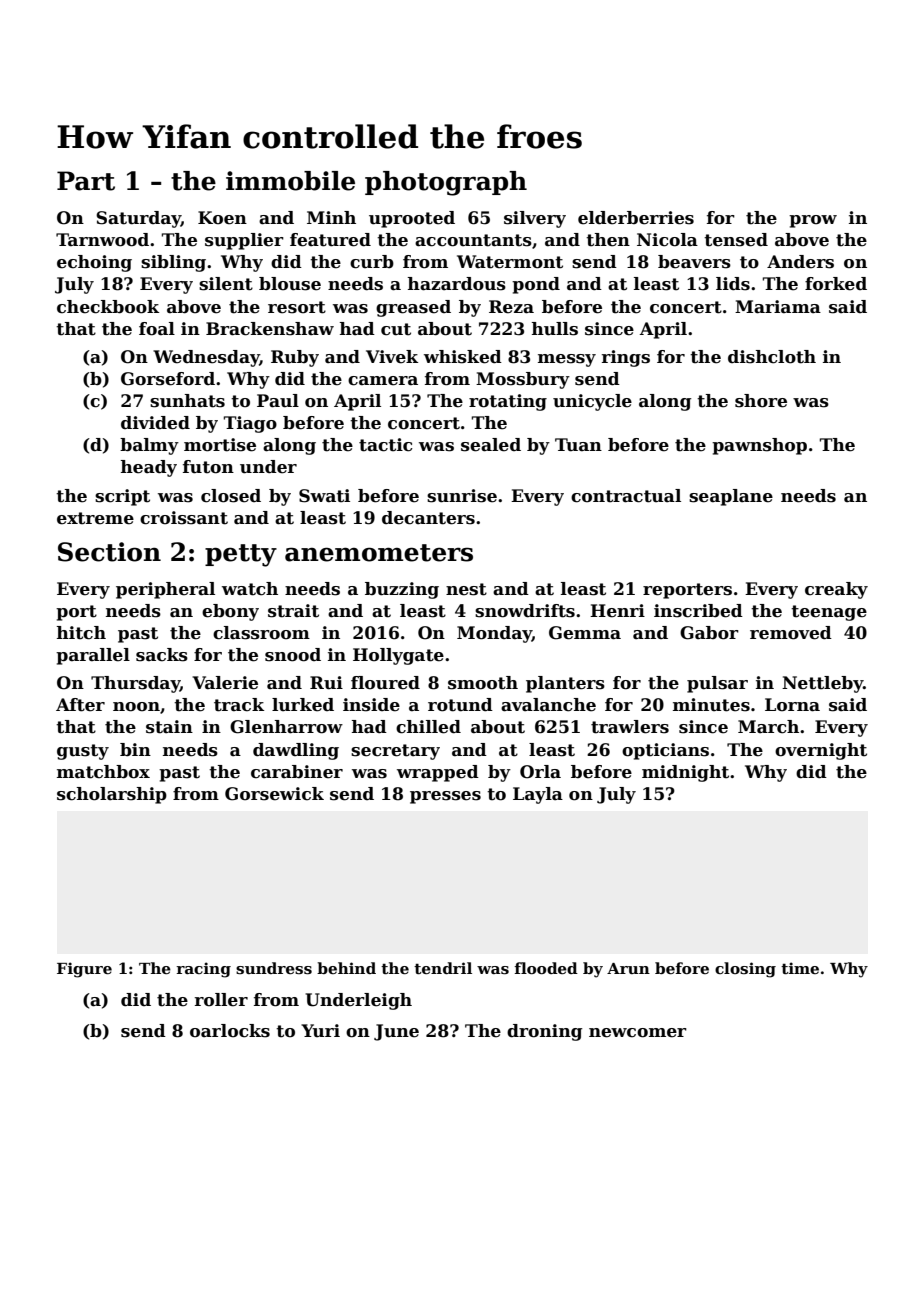 Image resolution: width=924 pixels, height=1308 pixels. I want to click on newcomer, so click(638, 1033).
